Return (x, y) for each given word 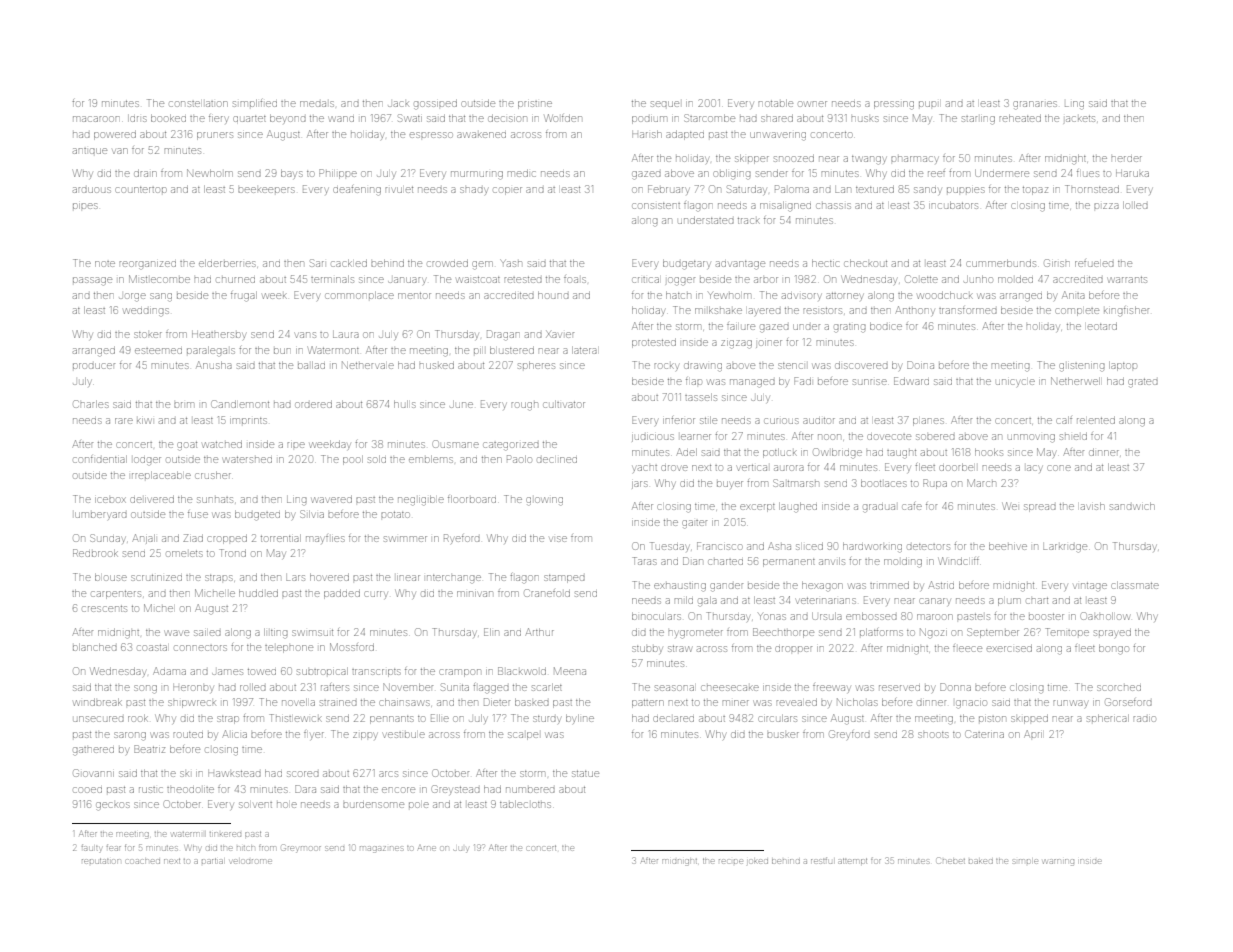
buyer (730, 484)
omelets (185, 554)
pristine (535, 105)
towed (262, 672)
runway (1070, 704)
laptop (1122, 366)
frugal (244, 297)
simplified (255, 103)
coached (143, 861)
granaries (1035, 105)
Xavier (560, 334)
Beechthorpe (783, 633)
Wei (1009, 506)
